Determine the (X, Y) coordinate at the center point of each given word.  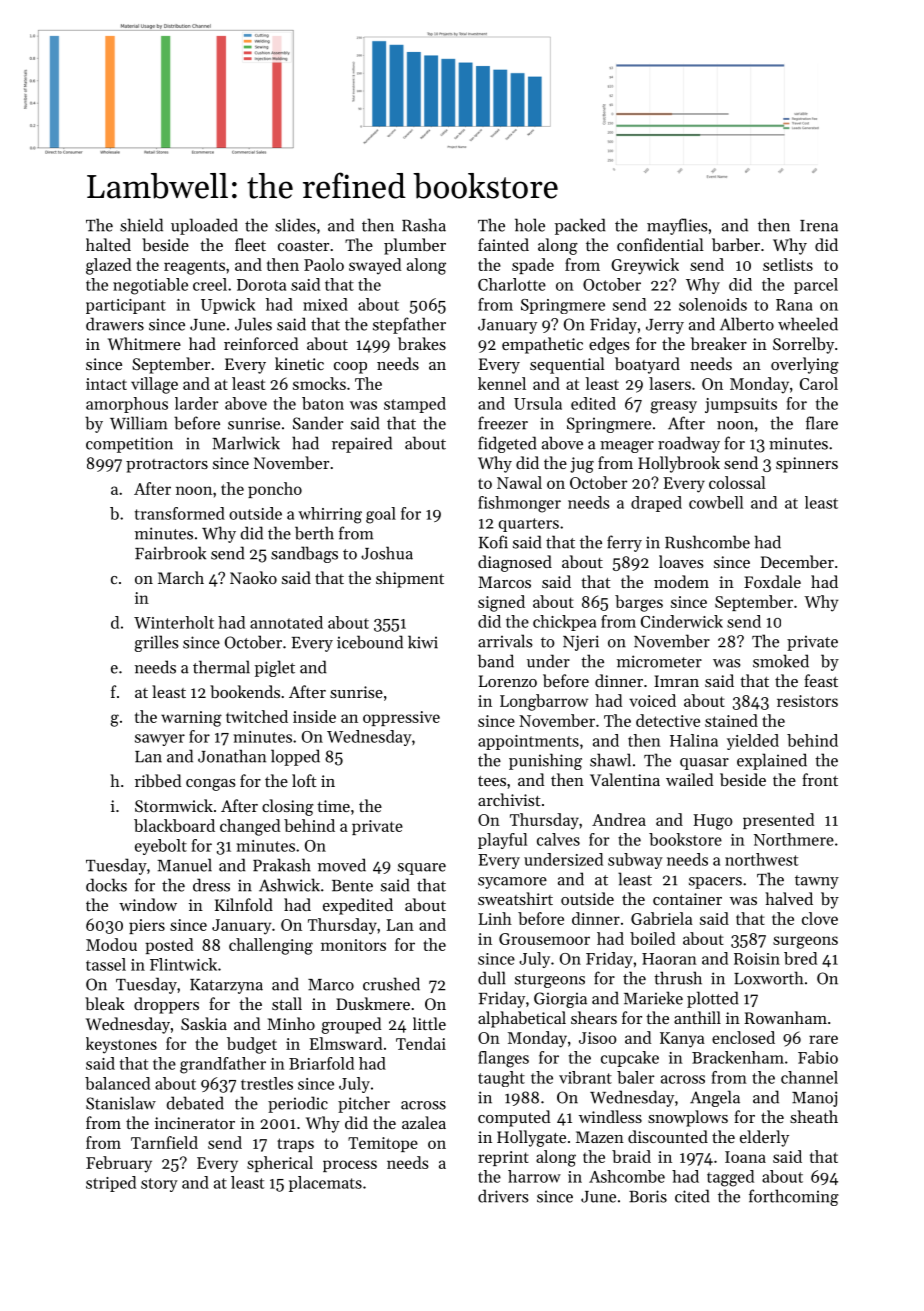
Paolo (324, 264)
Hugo (712, 822)
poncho (275, 490)
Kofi (493, 542)
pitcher (364, 1104)
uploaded (204, 226)
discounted (668, 1136)
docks (106, 885)
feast (821, 680)
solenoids (713, 304)
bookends (245, 691)
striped (111, 1184)
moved (342, 865)
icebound (370, 642)
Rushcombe (707, 542)
